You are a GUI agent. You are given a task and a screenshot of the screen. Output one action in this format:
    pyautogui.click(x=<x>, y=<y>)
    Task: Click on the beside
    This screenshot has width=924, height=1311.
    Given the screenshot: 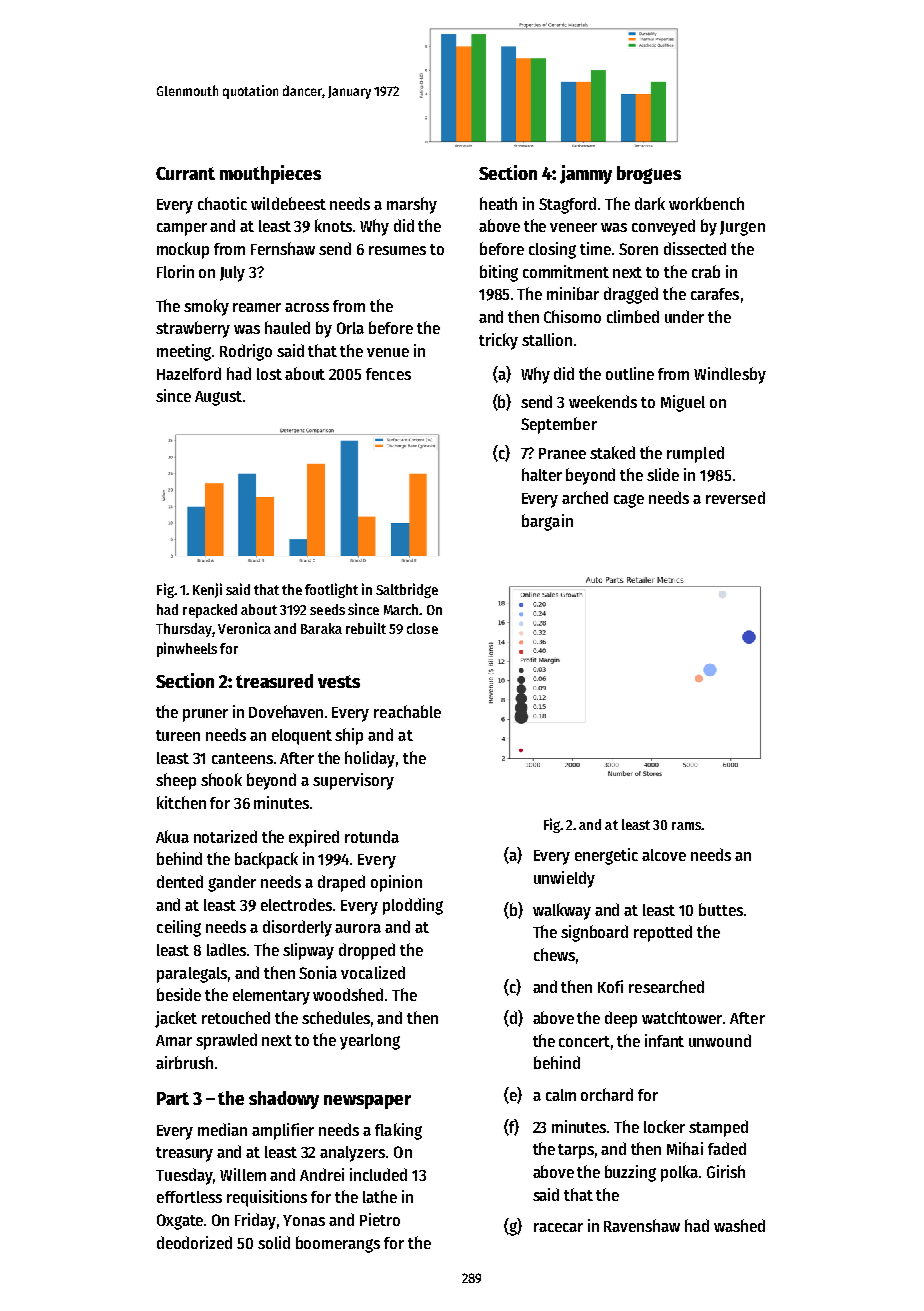 What is the action you would take?
    pyautogui.click(x=179, y=994)
